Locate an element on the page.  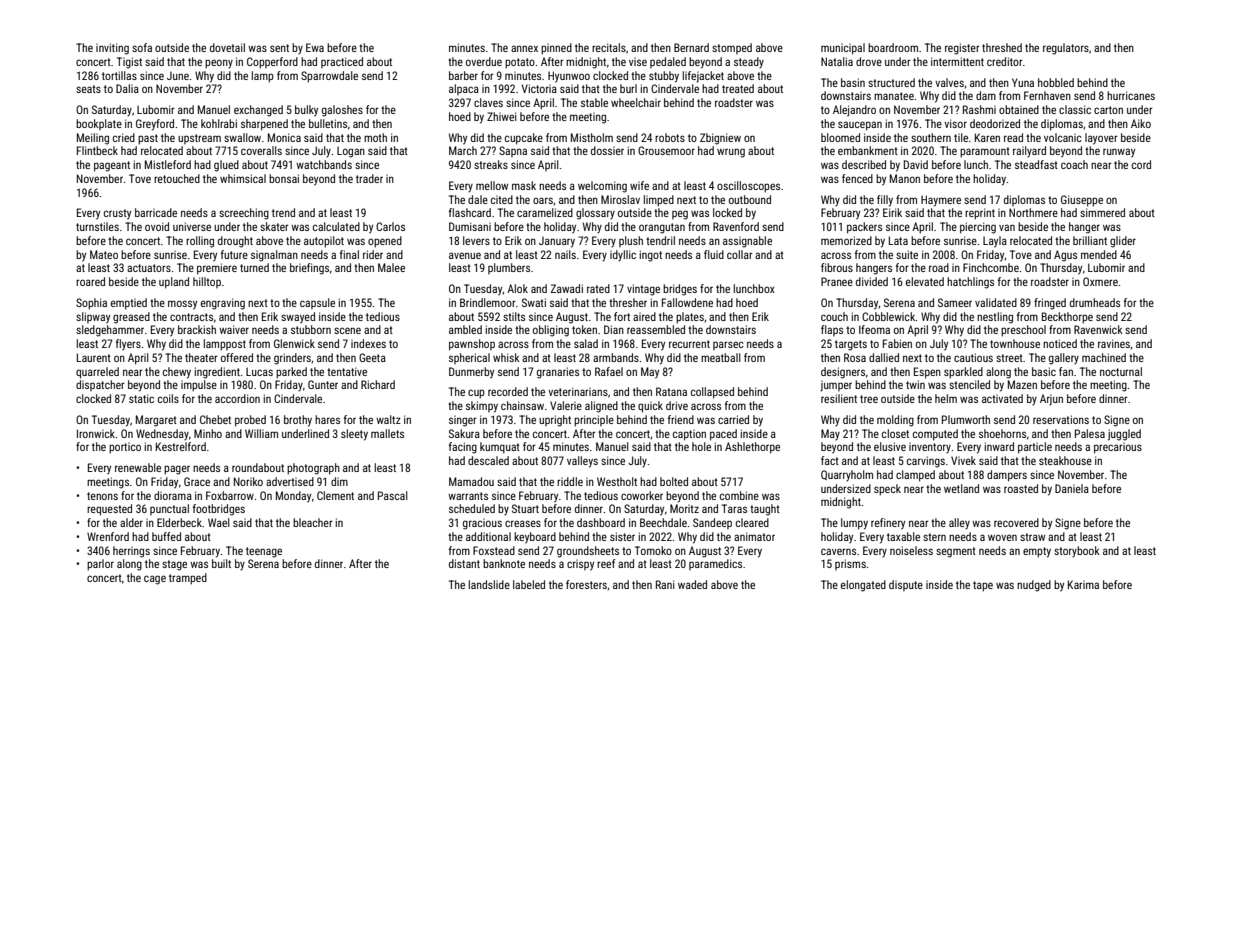
bleacher is located at coordinates (313, 522).
